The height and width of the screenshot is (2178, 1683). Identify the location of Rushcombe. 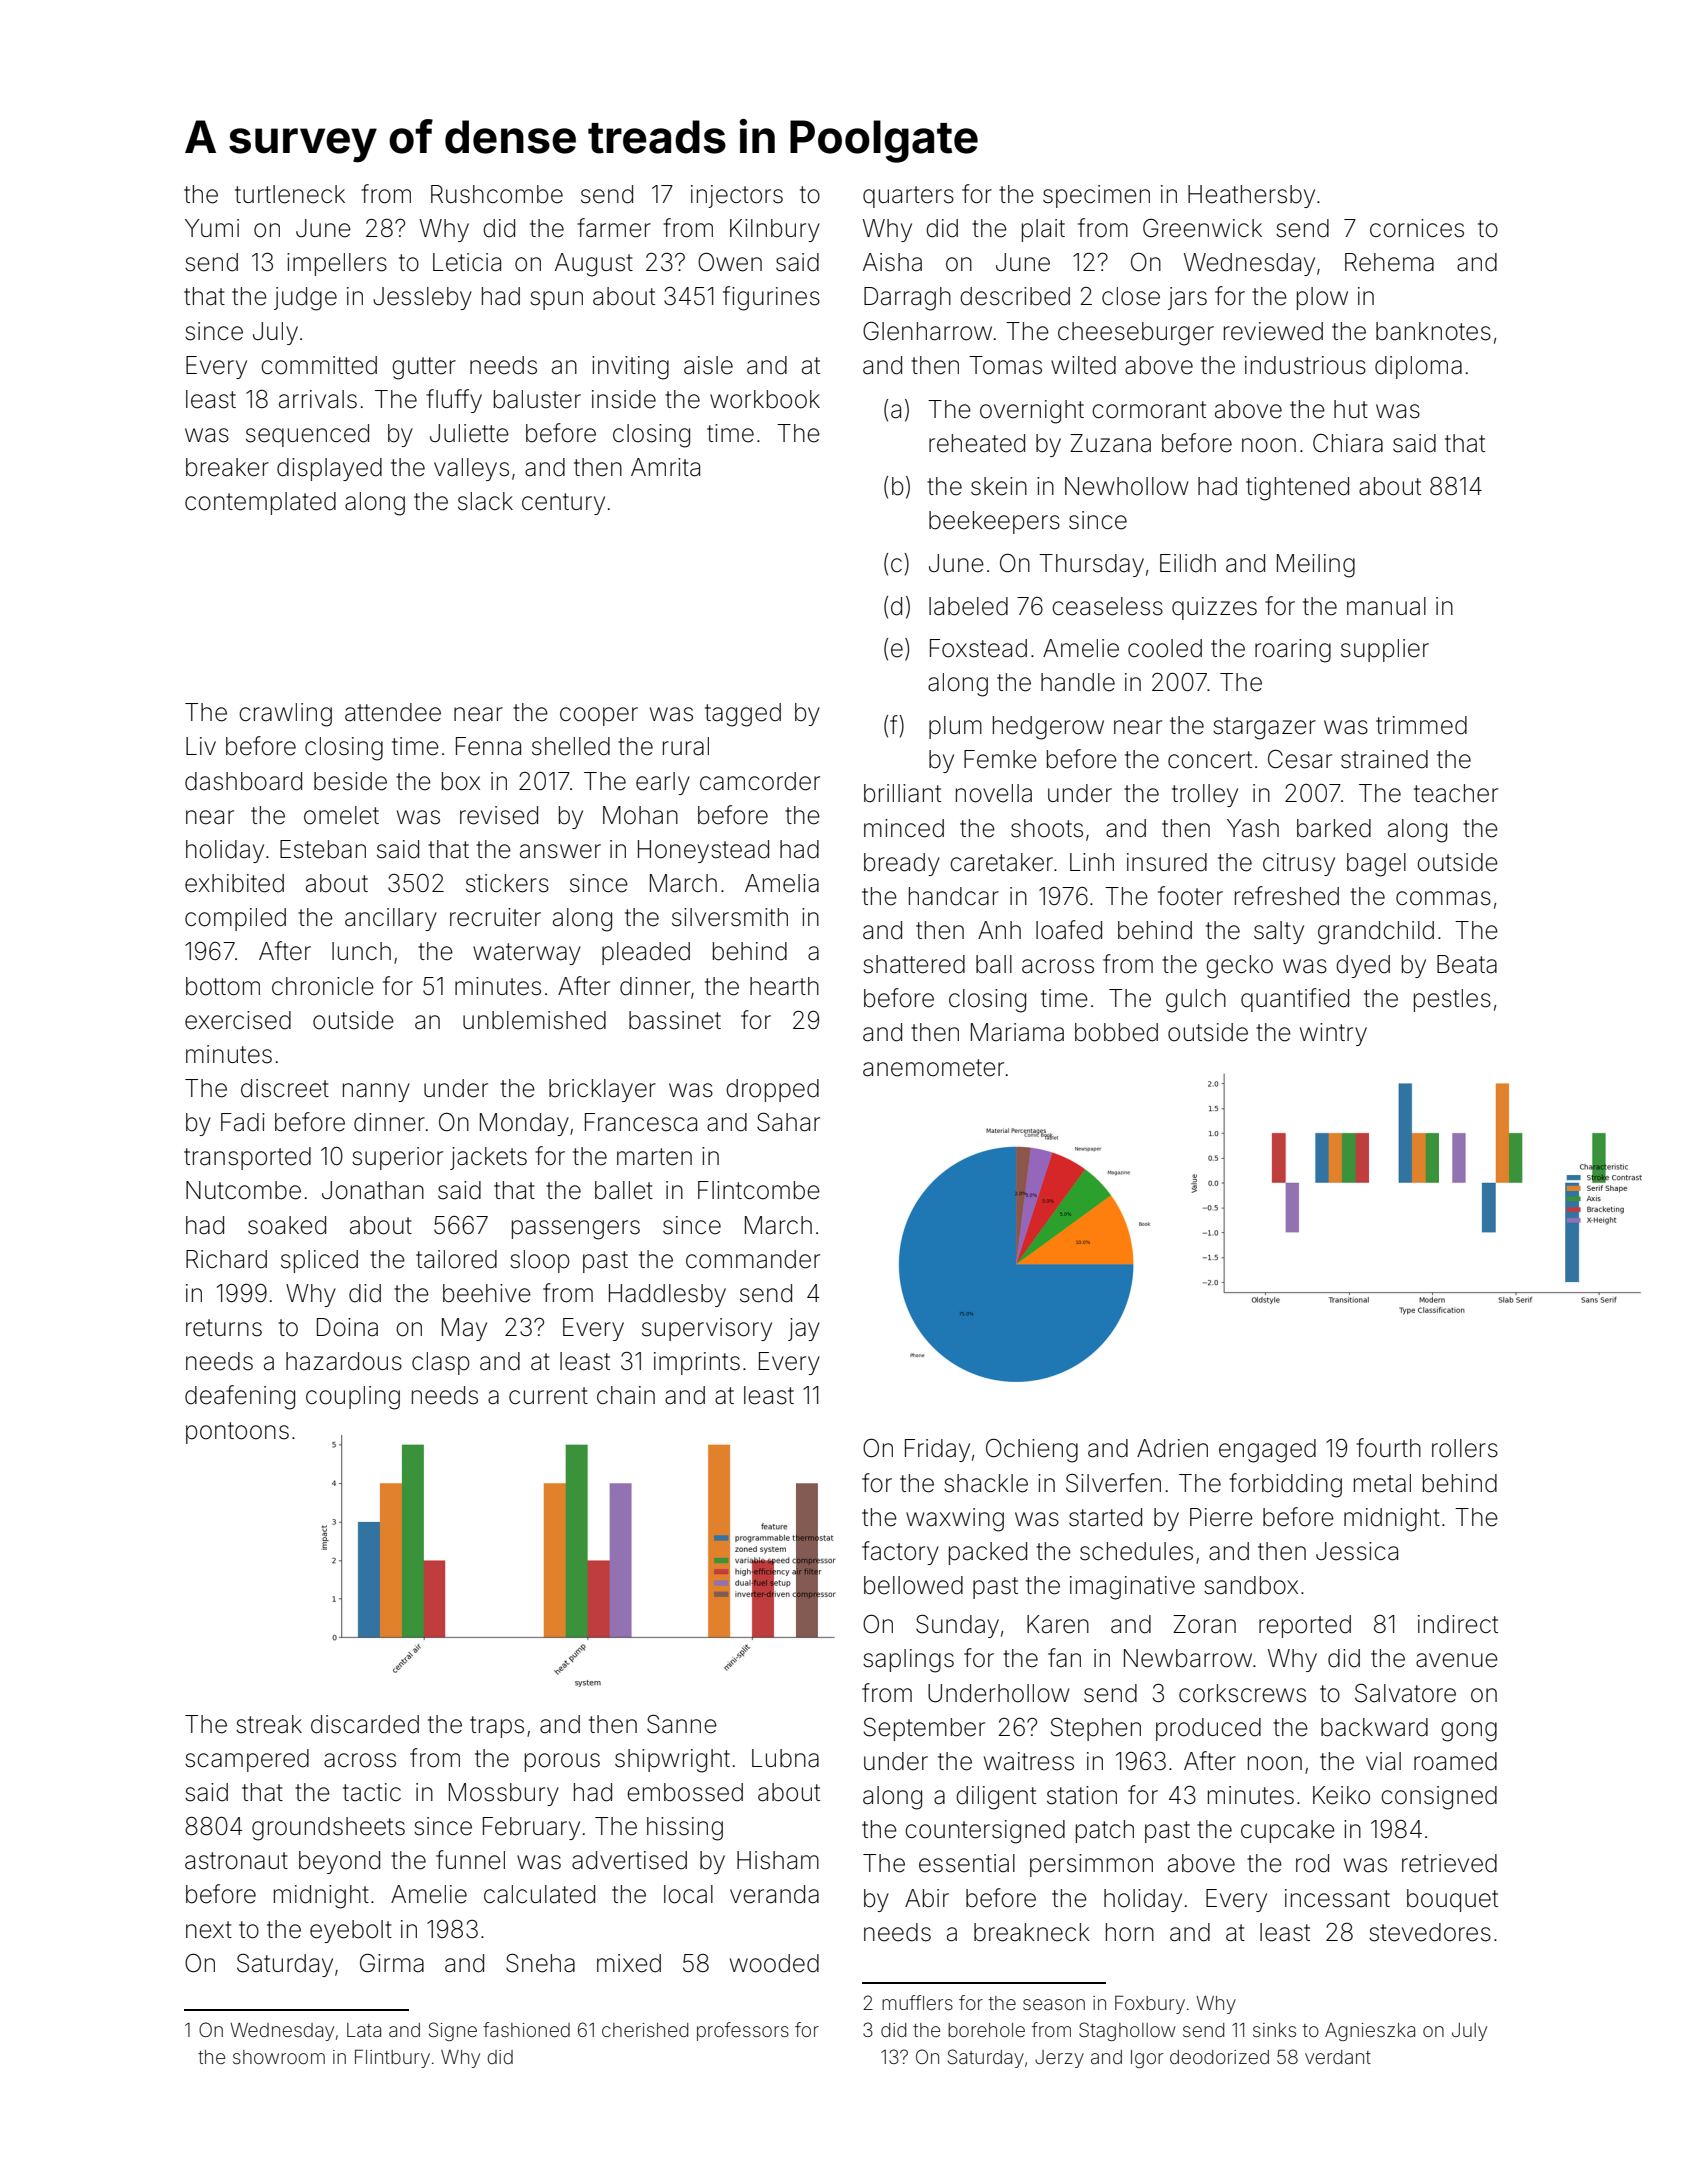
(497, 194).
